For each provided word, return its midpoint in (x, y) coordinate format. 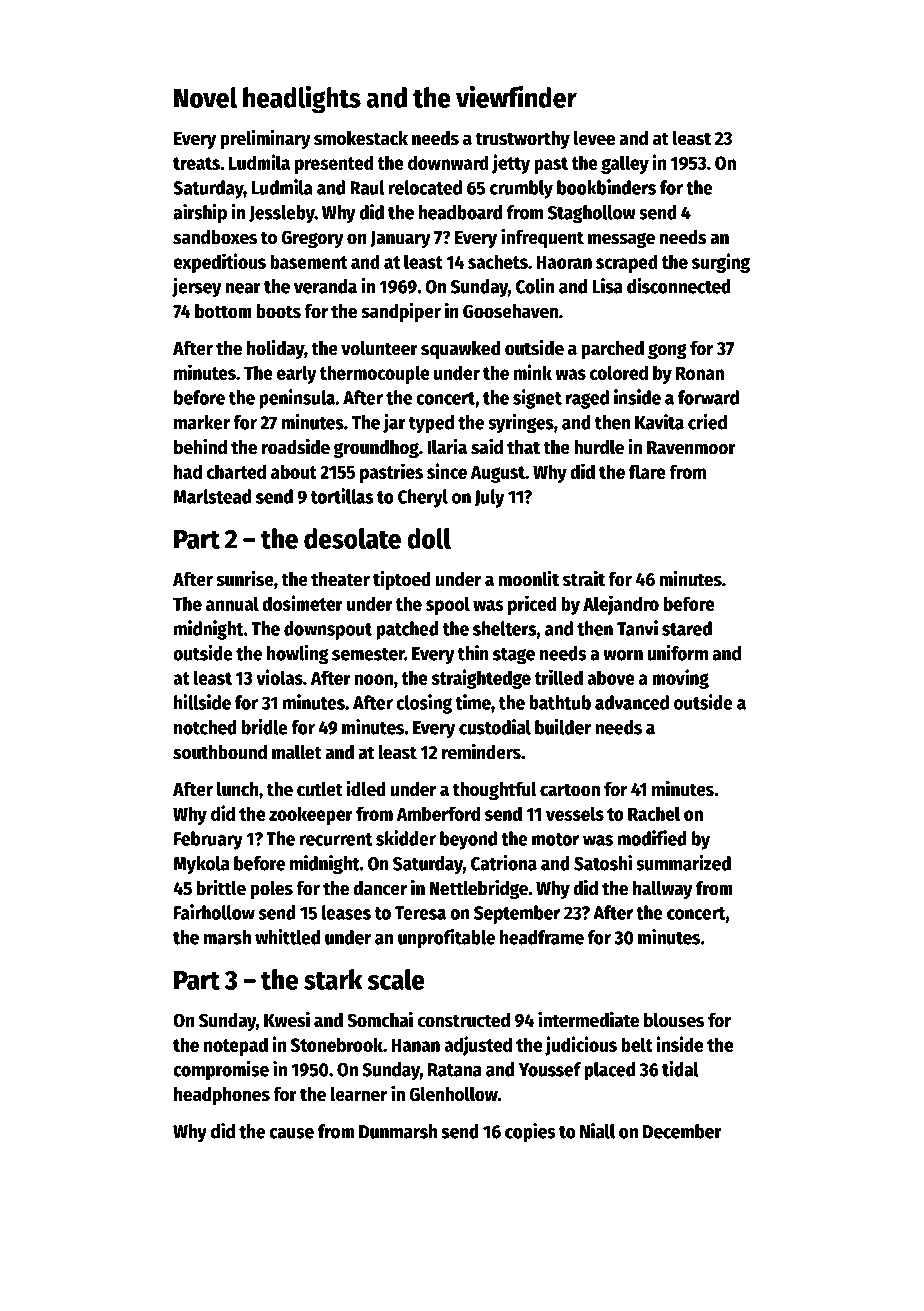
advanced (632, 702)
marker (202, 422)
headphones (222, 1096)
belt (637, 1044)
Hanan (416, 1045)
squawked (460, 350)
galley (625, 164)
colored (619, 372)
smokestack (361, 138)
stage (514, 656)
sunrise (245, 578)
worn (623, 655)
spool (448, 605)
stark (333, 979)
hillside (202, 702)
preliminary (265, 139)
